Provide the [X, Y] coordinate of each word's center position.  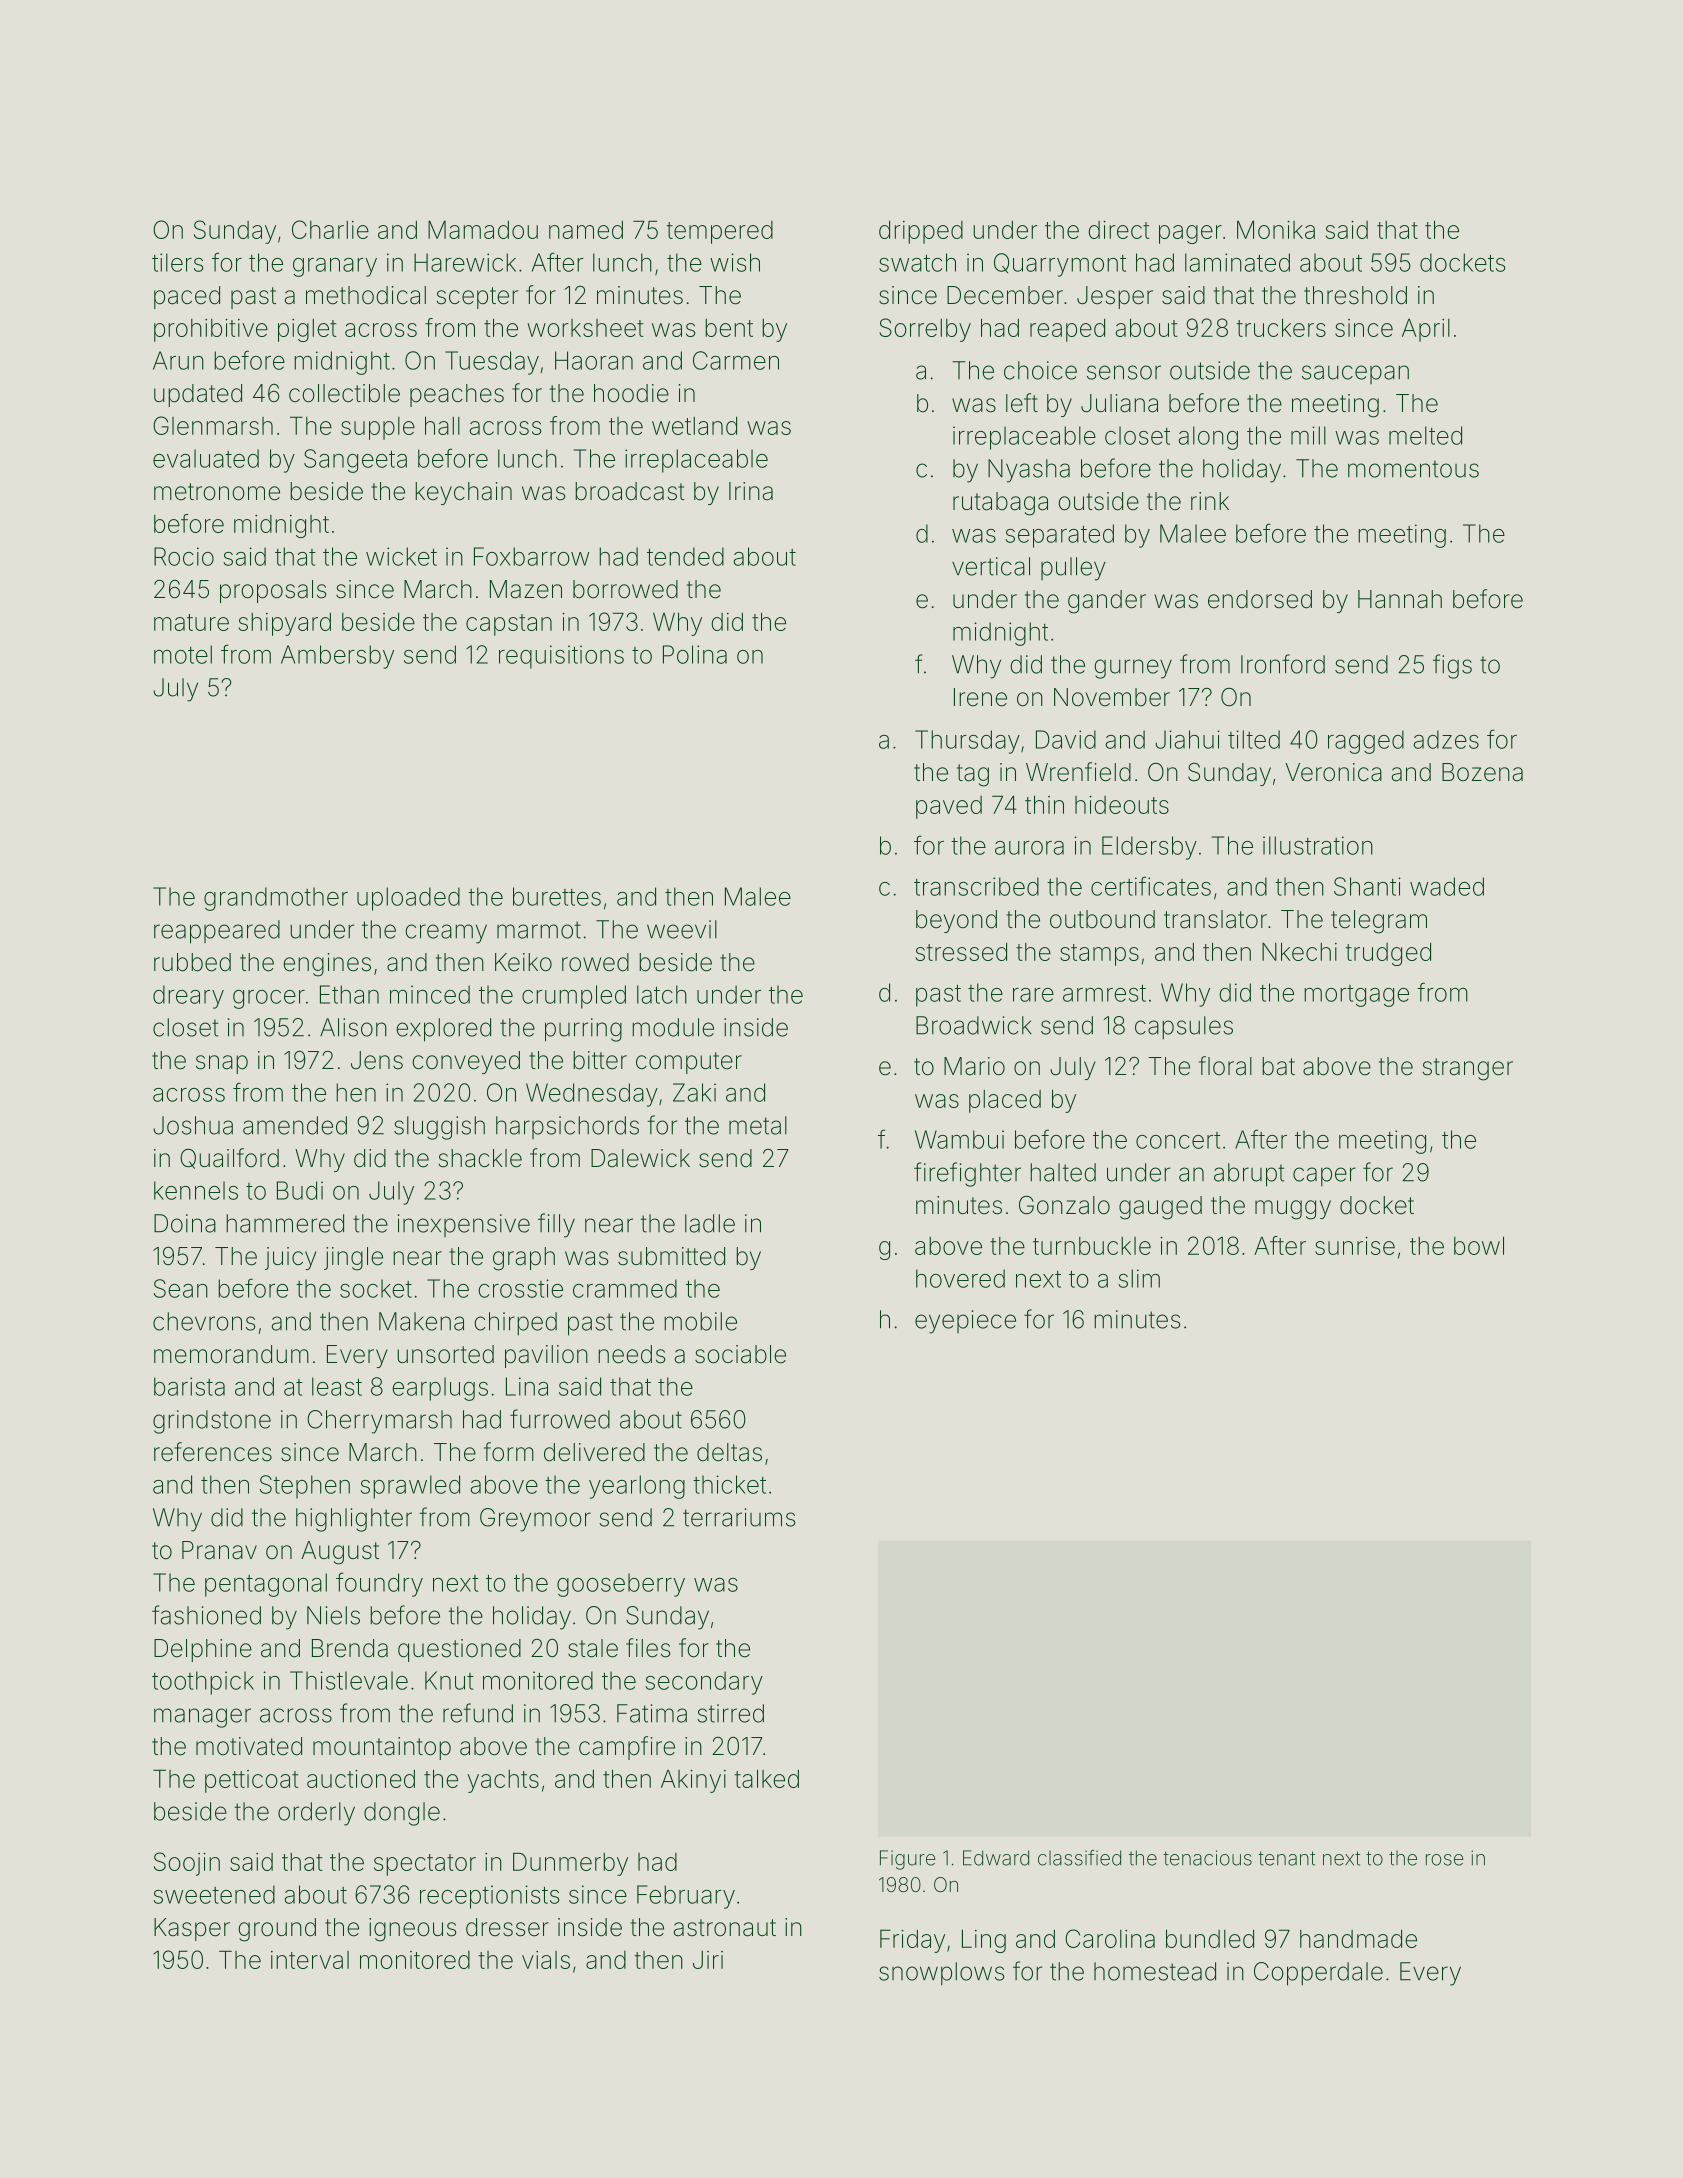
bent [729, 328]
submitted [671, 1256]
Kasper [192, 1929]
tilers [177, 262]
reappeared [217, 932]
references [213, 1452]
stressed [961, 952]
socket [376, 1288]
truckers [1281, 327]
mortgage [1356, 996]
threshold [1355, 295]
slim [1139, 1278]
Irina [751, 491]
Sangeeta [355, 461]
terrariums [739, 1517]
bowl [1479, 1245]
